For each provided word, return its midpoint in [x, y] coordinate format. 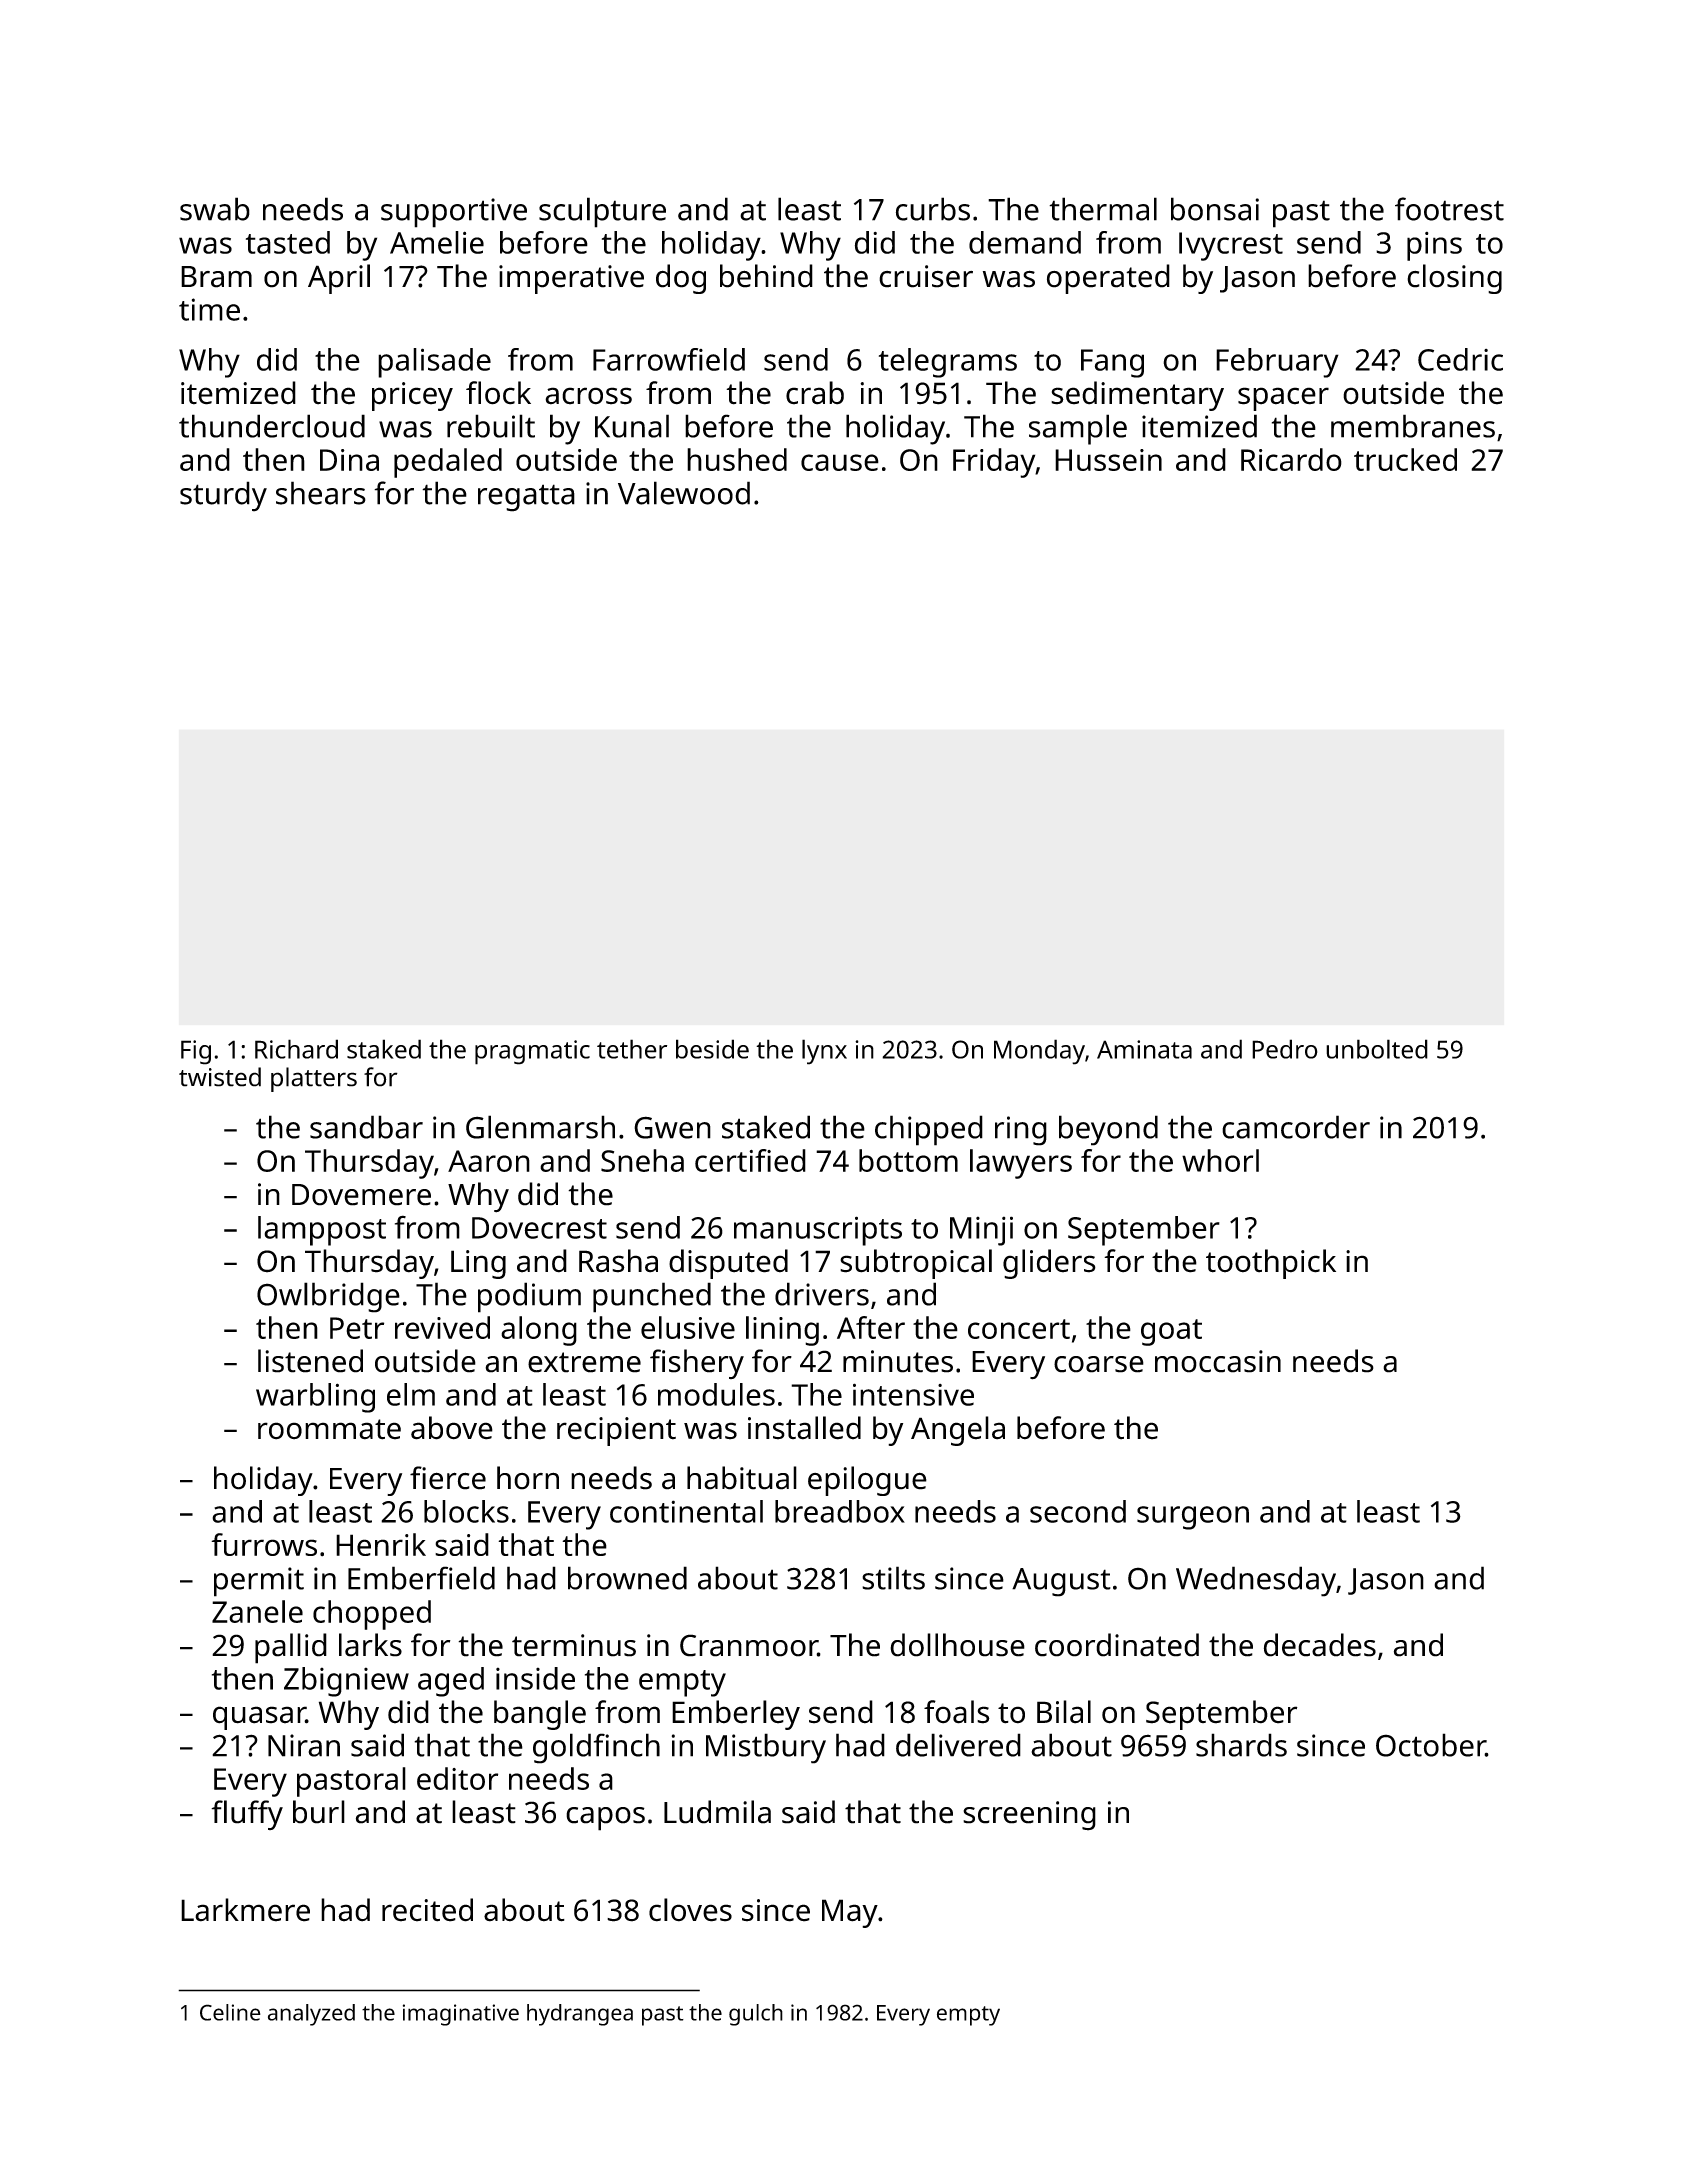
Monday [1039, 1052]
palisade [434, 363]
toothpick [1271, 1264]
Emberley [736, 1715]
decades [1320, 1645]
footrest [1449, 209]
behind [766, 276]
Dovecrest [539, 1228]
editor [457, 1778]
